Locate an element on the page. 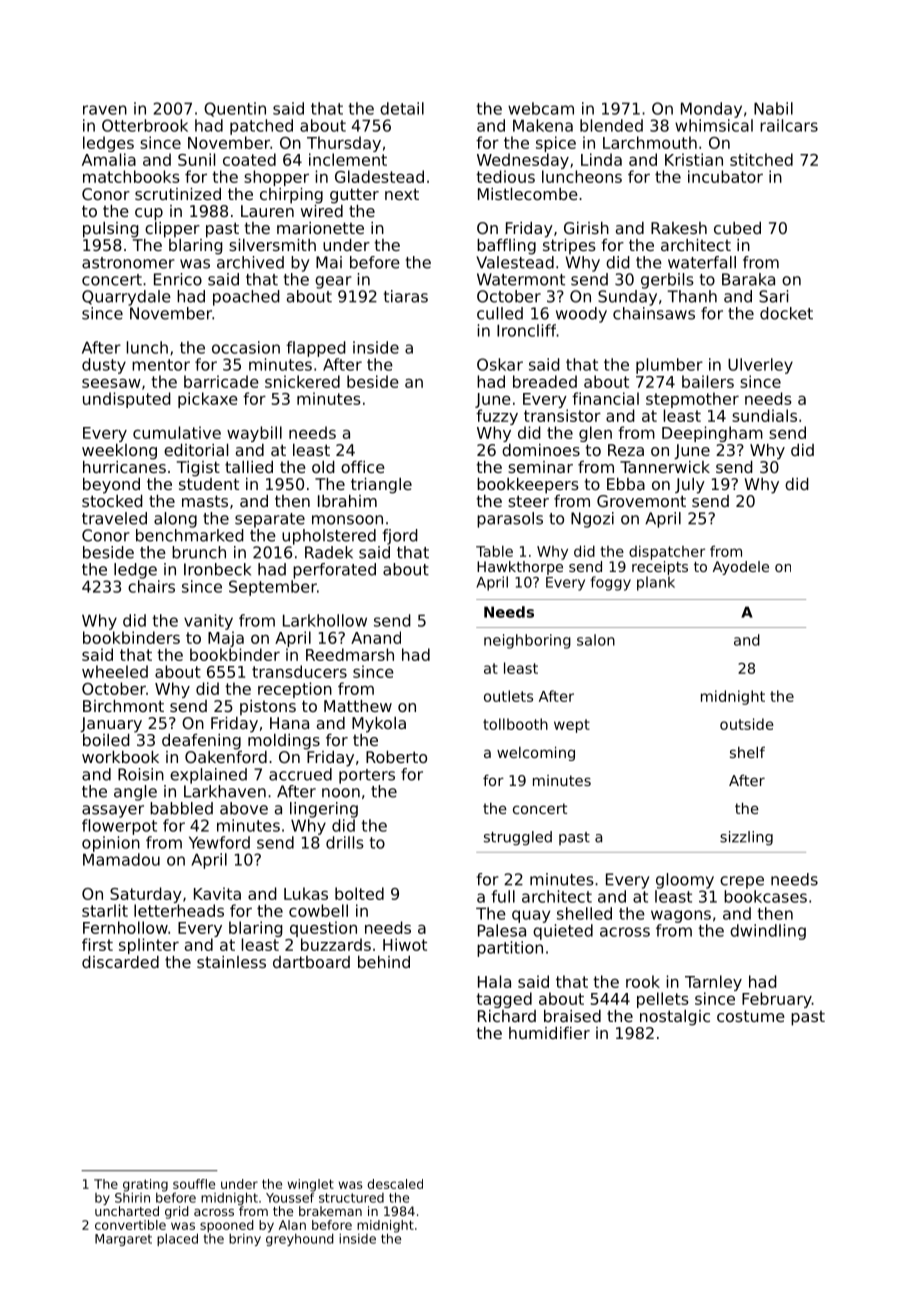 The height and width of the page is (1316, 908). souffle is located at coordinates (194, 1184).
